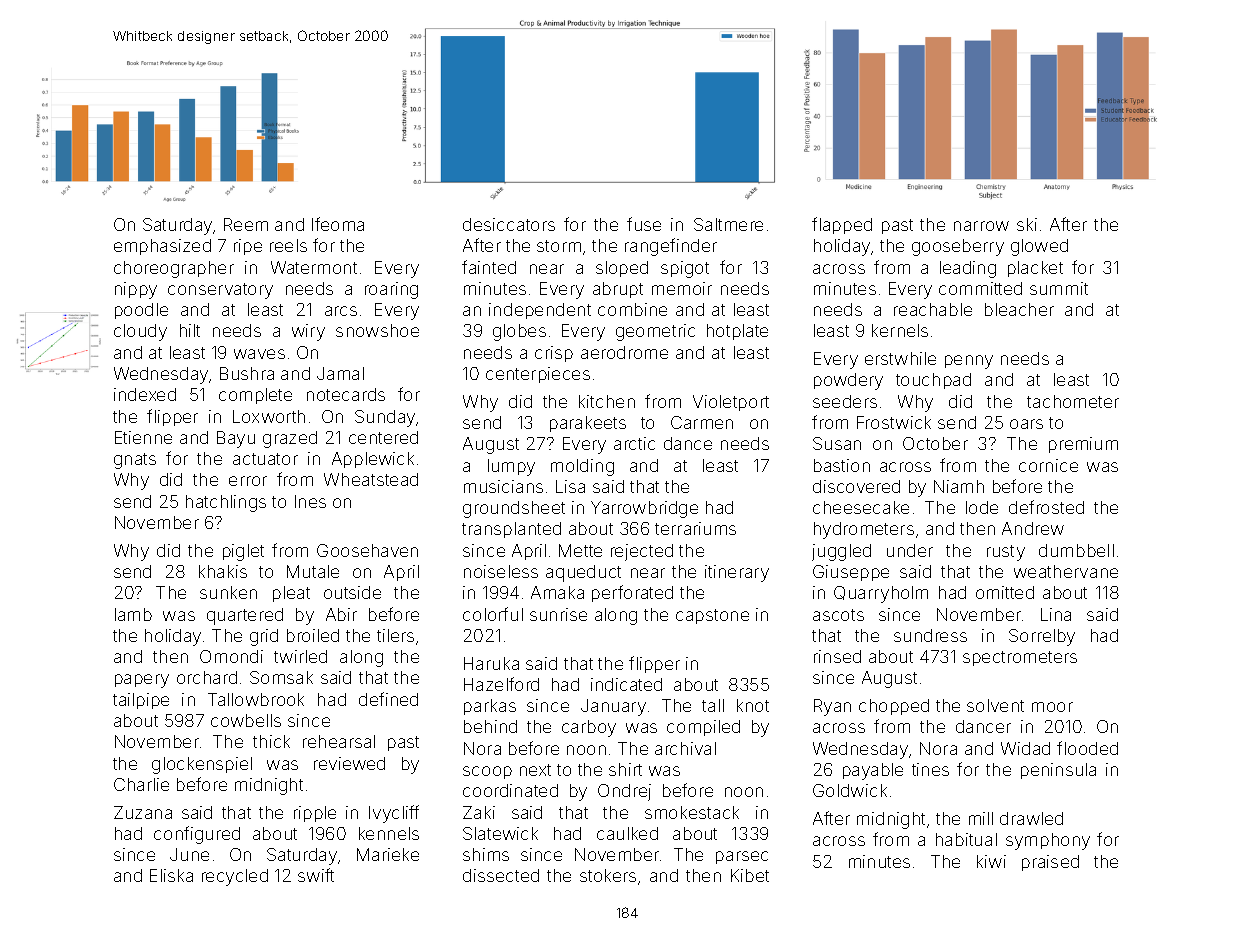 The image size is (1233, 952). What do you see at coordinates (141, 701) in the screenshot?
I see `tailpipe` at bounding box center [141, 701].
